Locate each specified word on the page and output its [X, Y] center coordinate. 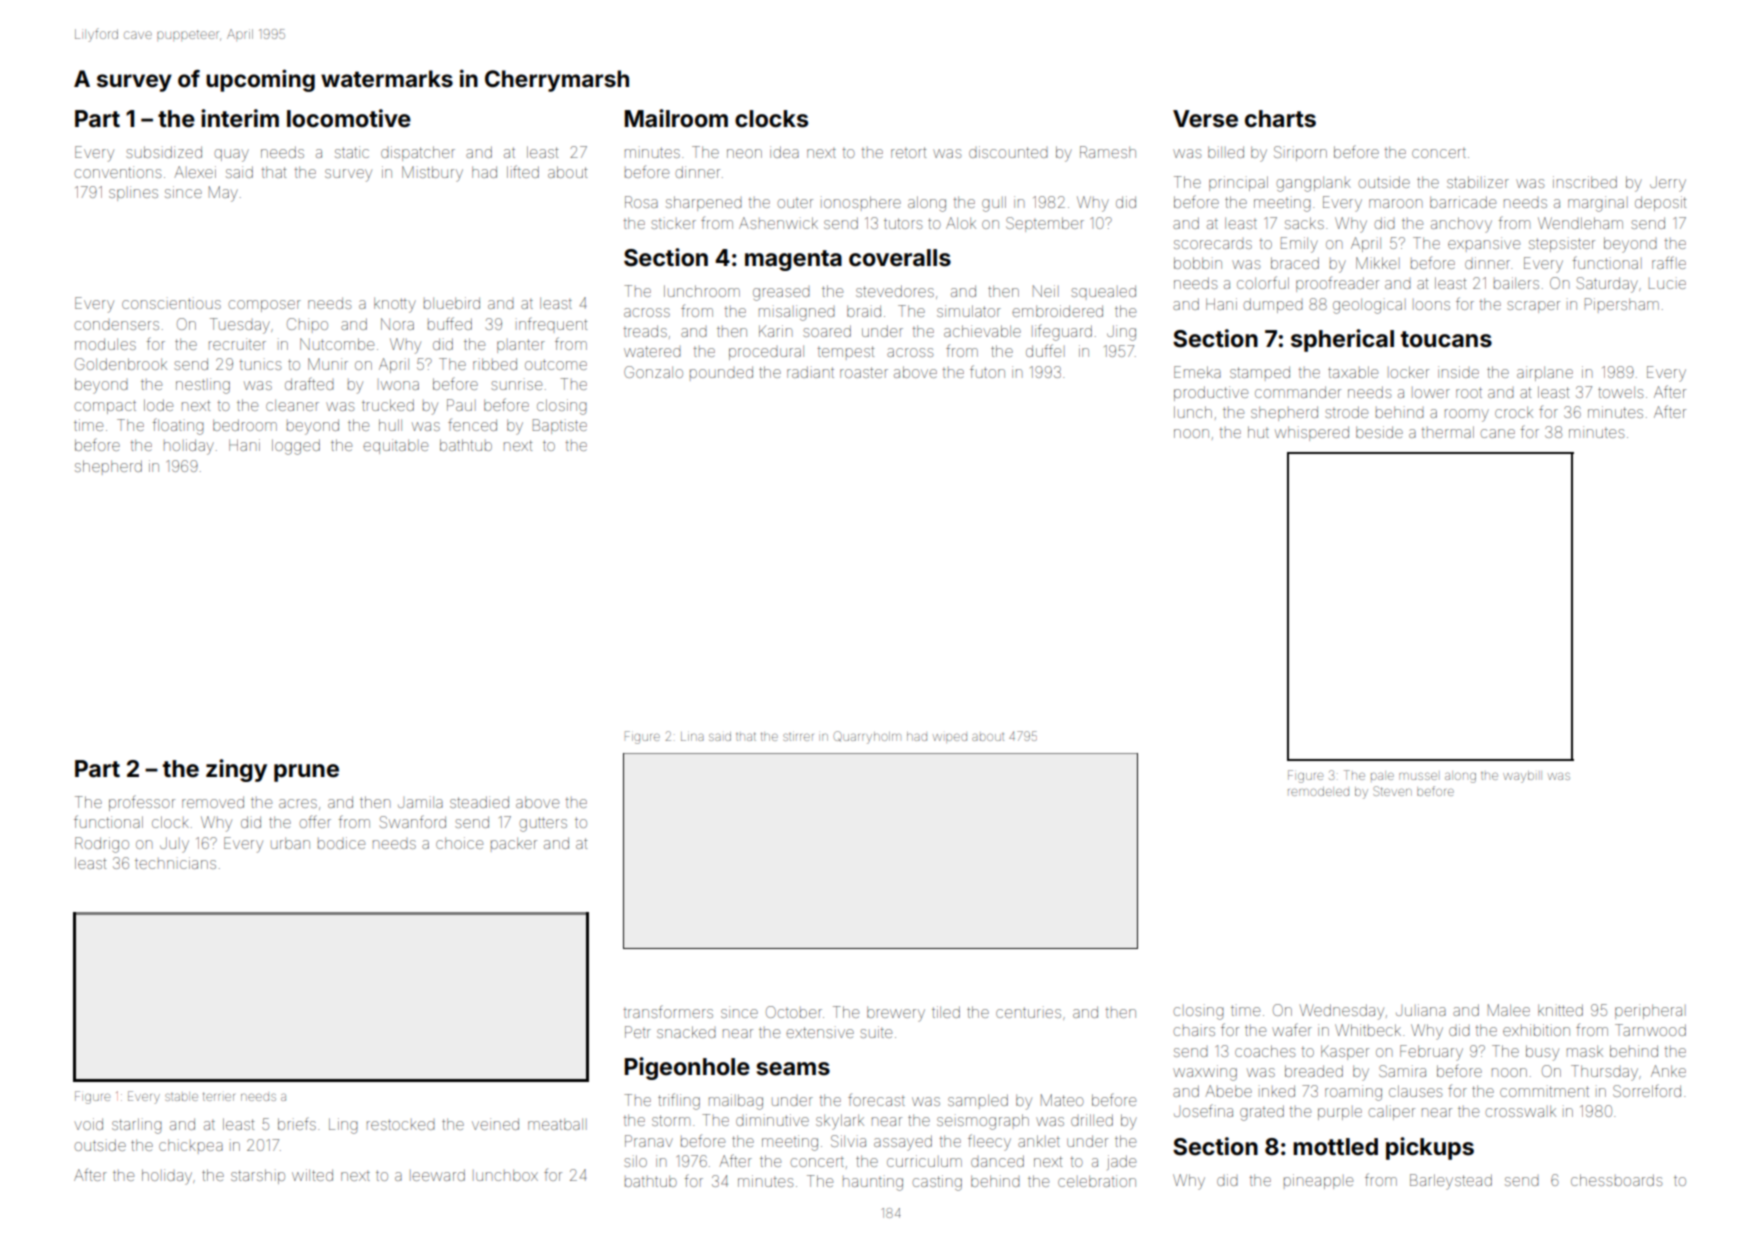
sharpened [704, 203]
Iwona [400, 385]
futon [987, 371]
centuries [1028, 1012]
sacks [1304, 223]
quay [232, 155]
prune [306, 773]
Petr [638, 1032]
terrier [219, 1096]
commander [1298, 392]
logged [296, 447]
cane [1498, 433]
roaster [864, 372]
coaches [1265, 1051]
